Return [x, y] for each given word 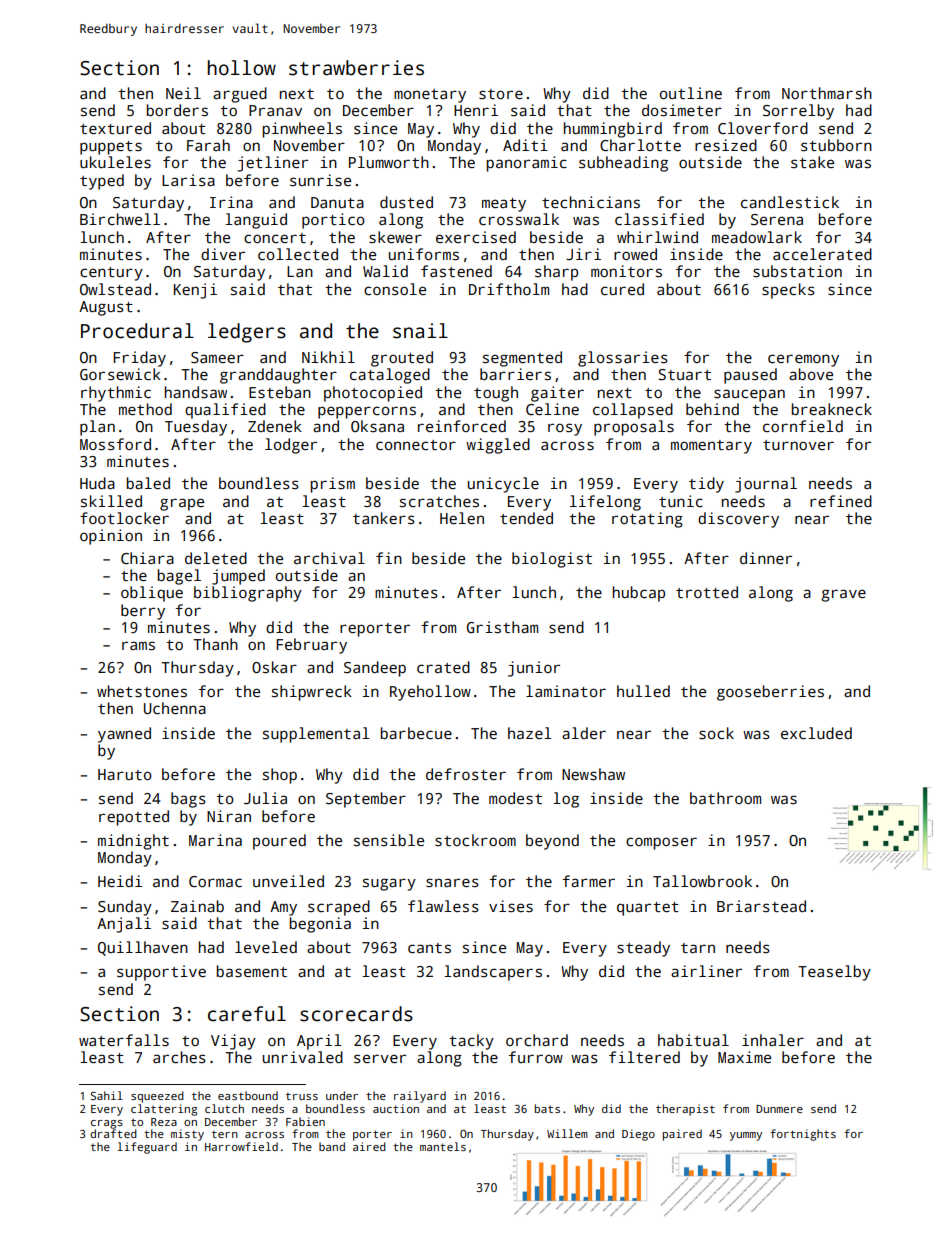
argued [240, 95]
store [501, 94]
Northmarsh [827, 93]
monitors [626, 271]
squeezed [157, 1097]
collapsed [633, 411]
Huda [97, 483]
